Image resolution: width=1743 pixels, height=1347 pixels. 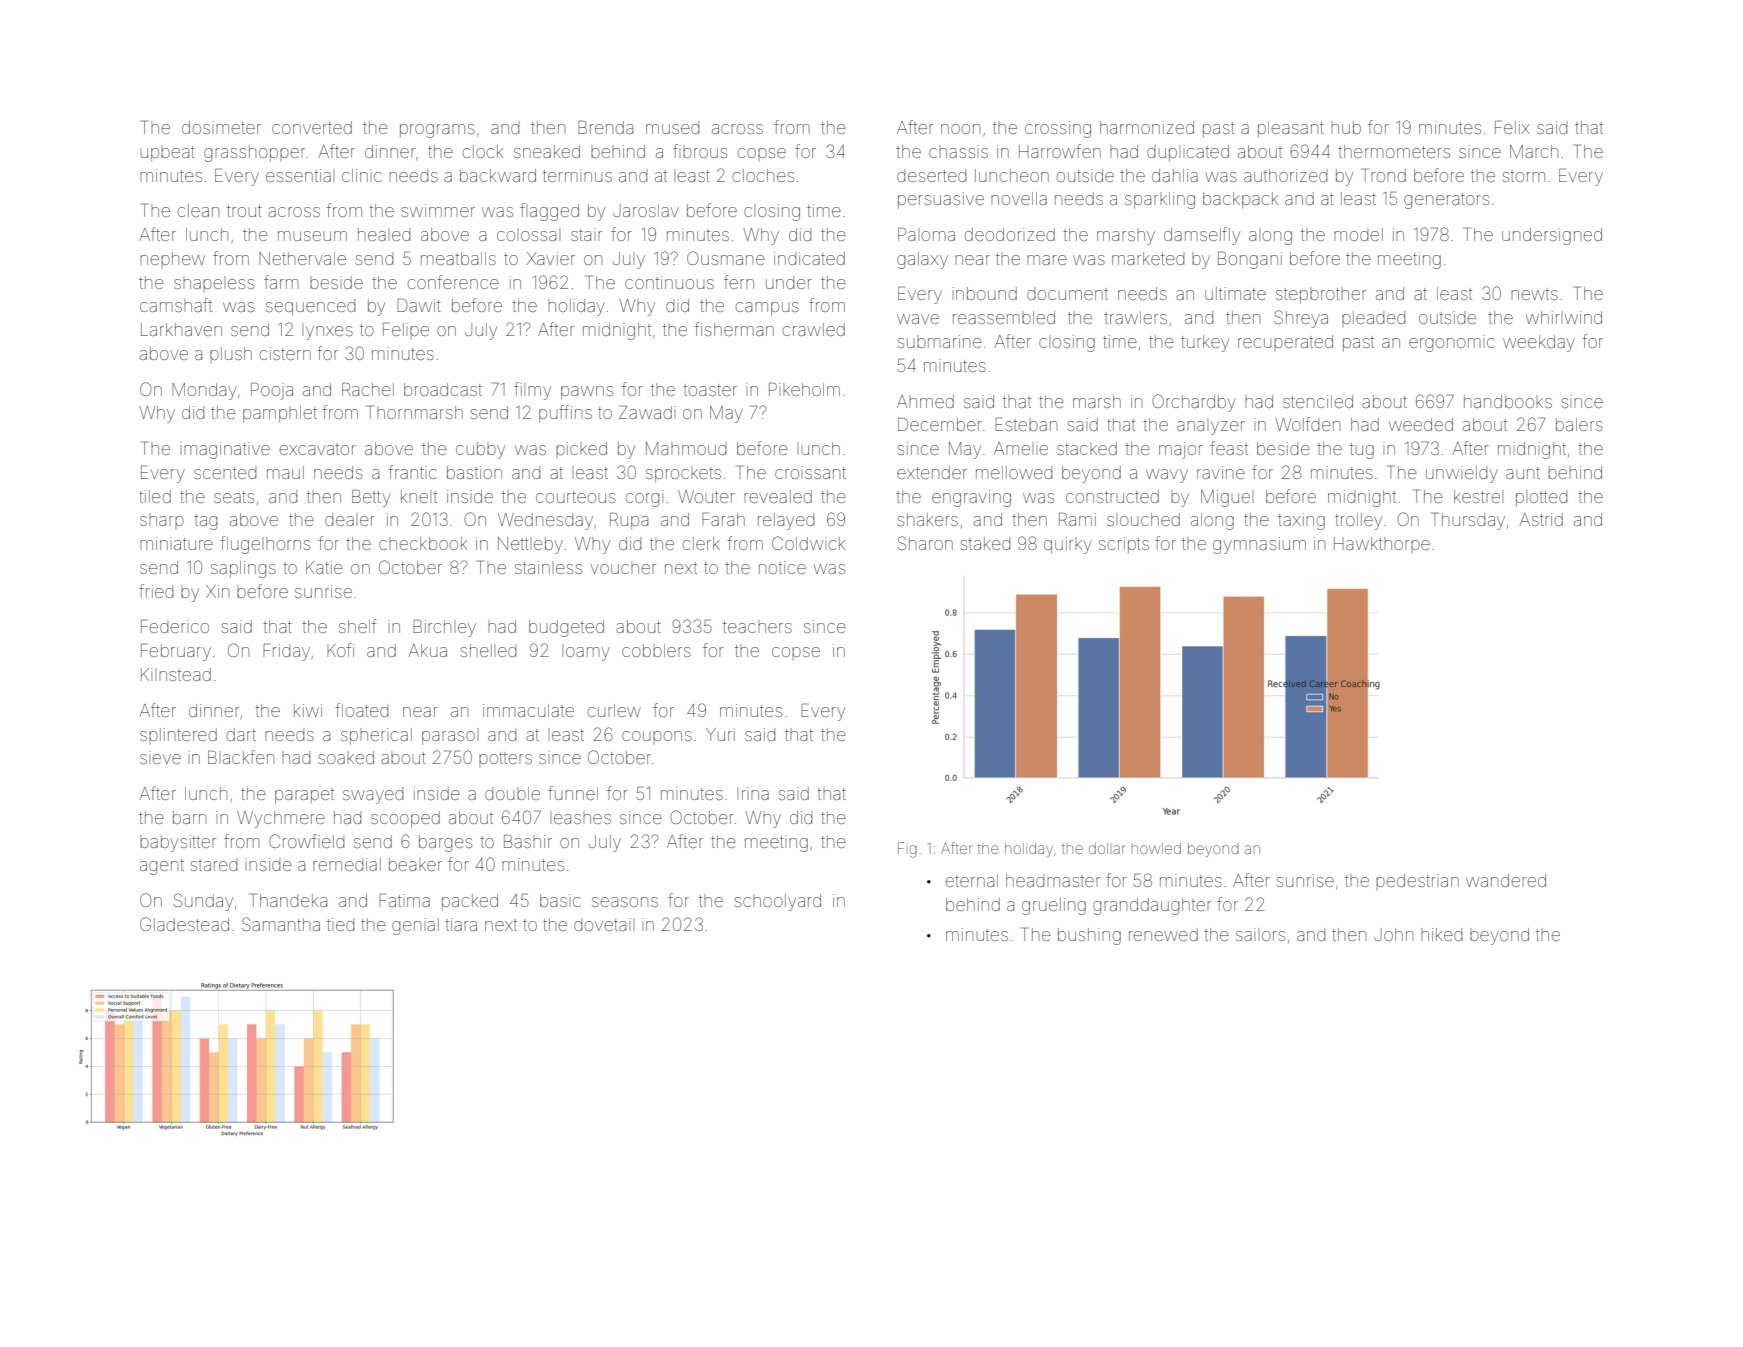 I want to click on bushing, so click(x=1089, y=936).
